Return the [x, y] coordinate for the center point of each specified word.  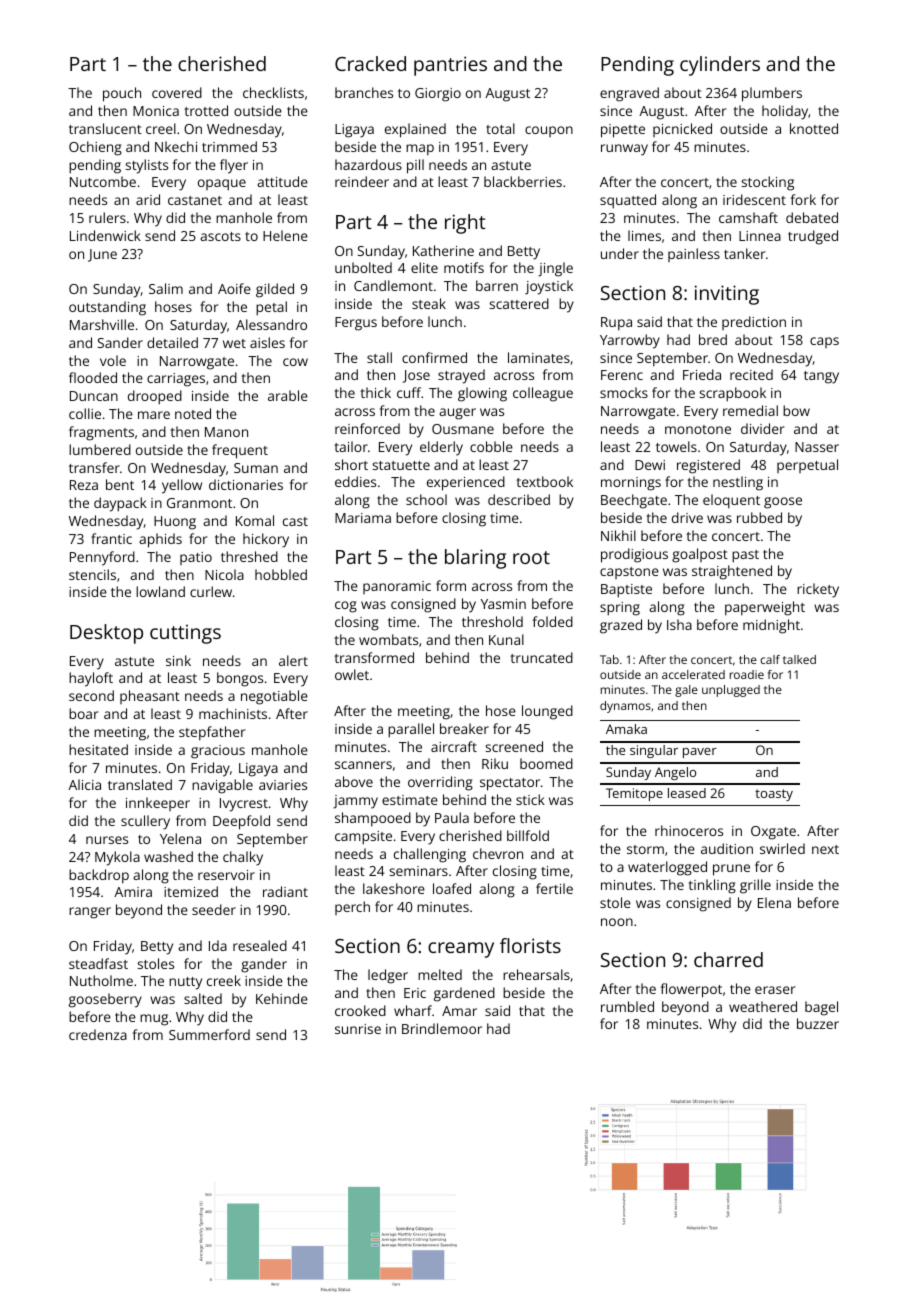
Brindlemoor [442, 1028]
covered [177, 92]
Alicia [84, 784]
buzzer [818, 1023]
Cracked [370, 63]
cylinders [720, 66]
